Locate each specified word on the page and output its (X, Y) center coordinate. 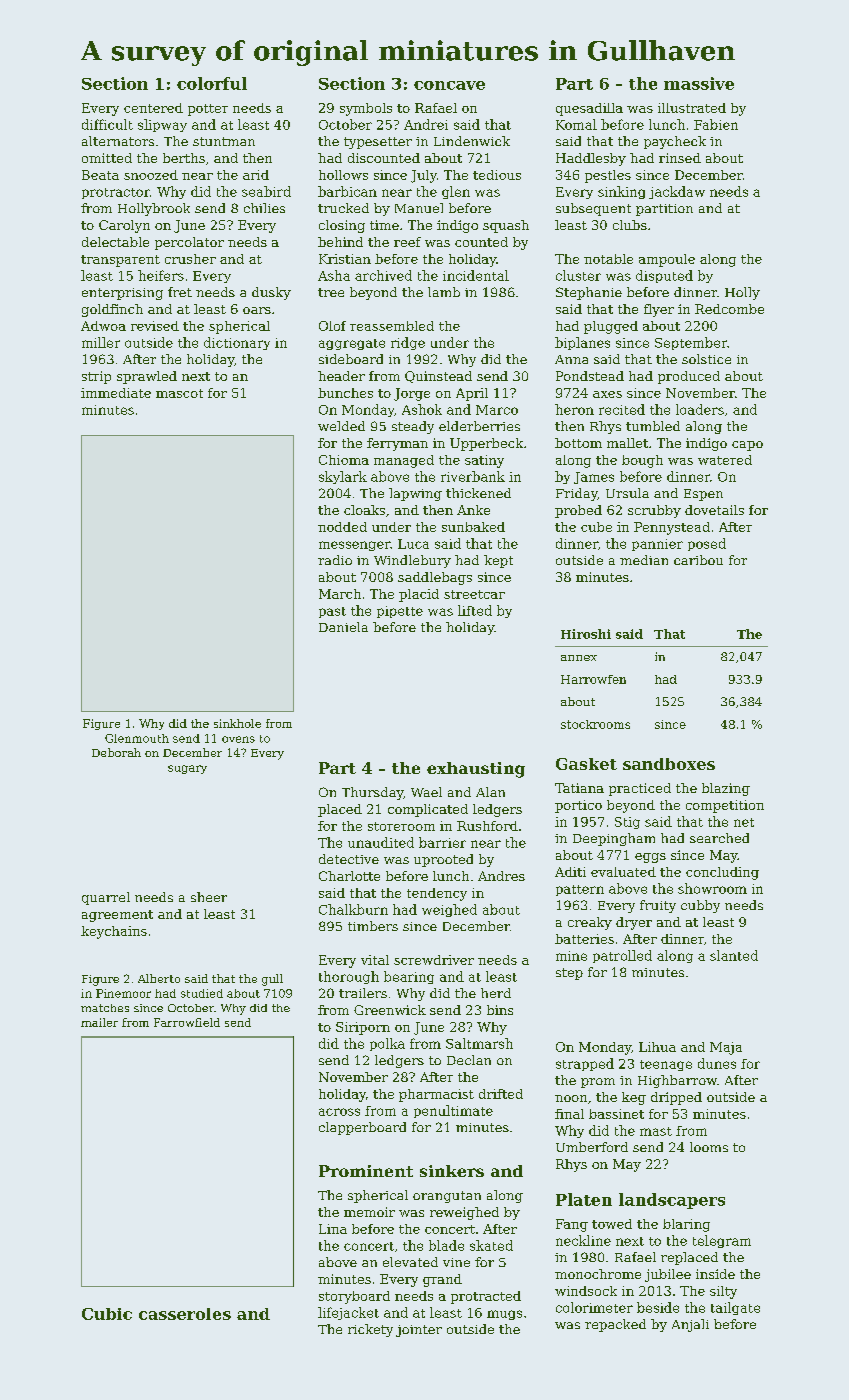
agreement (117, 916)
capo (747, 446)
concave (449, 85)
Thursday (372, 793)
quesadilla (589, 109)
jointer (419, 1331)
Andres (501, 876)
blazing (726, 789)
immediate (116, 393)
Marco (497, 410)
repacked (615, 1325)
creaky (590, 923)
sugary (187, 769)
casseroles (185, 1314)
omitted (107, 158)
